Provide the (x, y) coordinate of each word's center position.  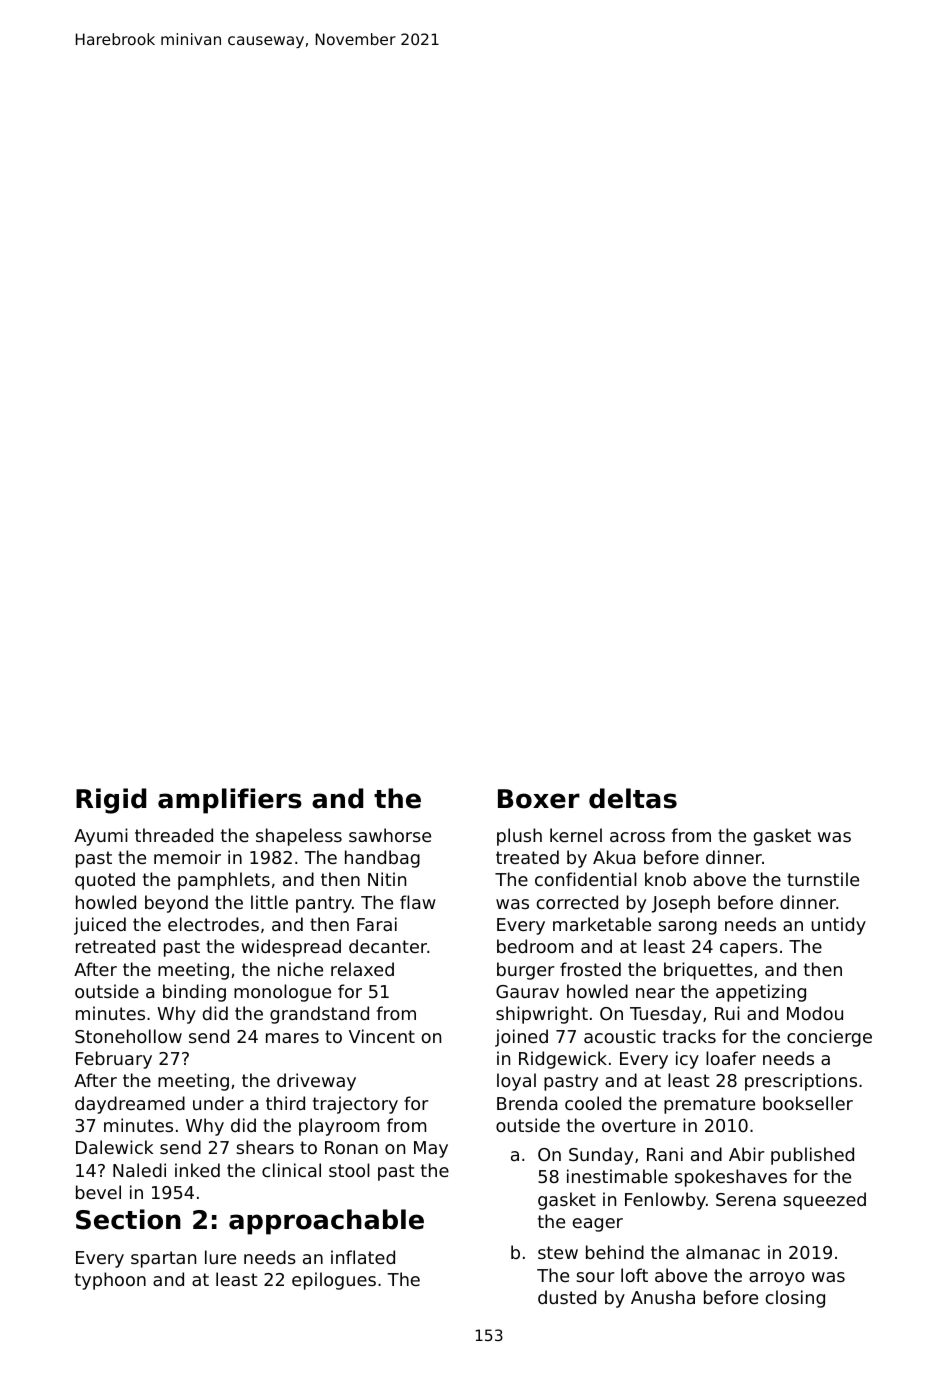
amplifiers (230, 801)
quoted (105, 881)
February (114, 1060)
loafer (731, 1058)
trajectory (355, 1105)
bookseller (808, 1103)
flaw (418, 902)
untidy (838, 926)
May (431, 1149)
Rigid (111, 801)
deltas (633, 798)
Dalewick (114, 1147)
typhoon (110, 1281)
